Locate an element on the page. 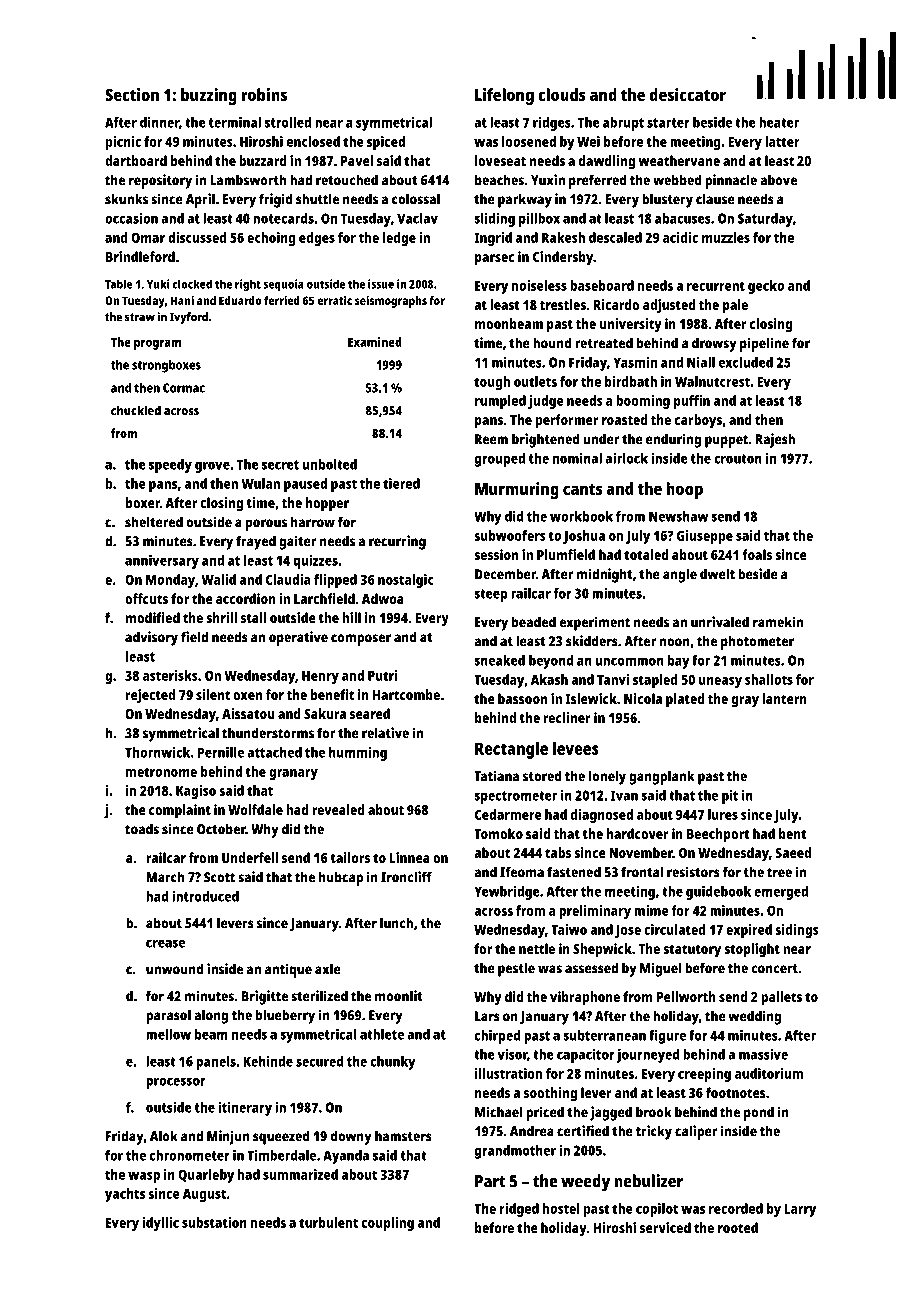 This page has height=1314, width=924. pit is located at coordinates (730, 797).
